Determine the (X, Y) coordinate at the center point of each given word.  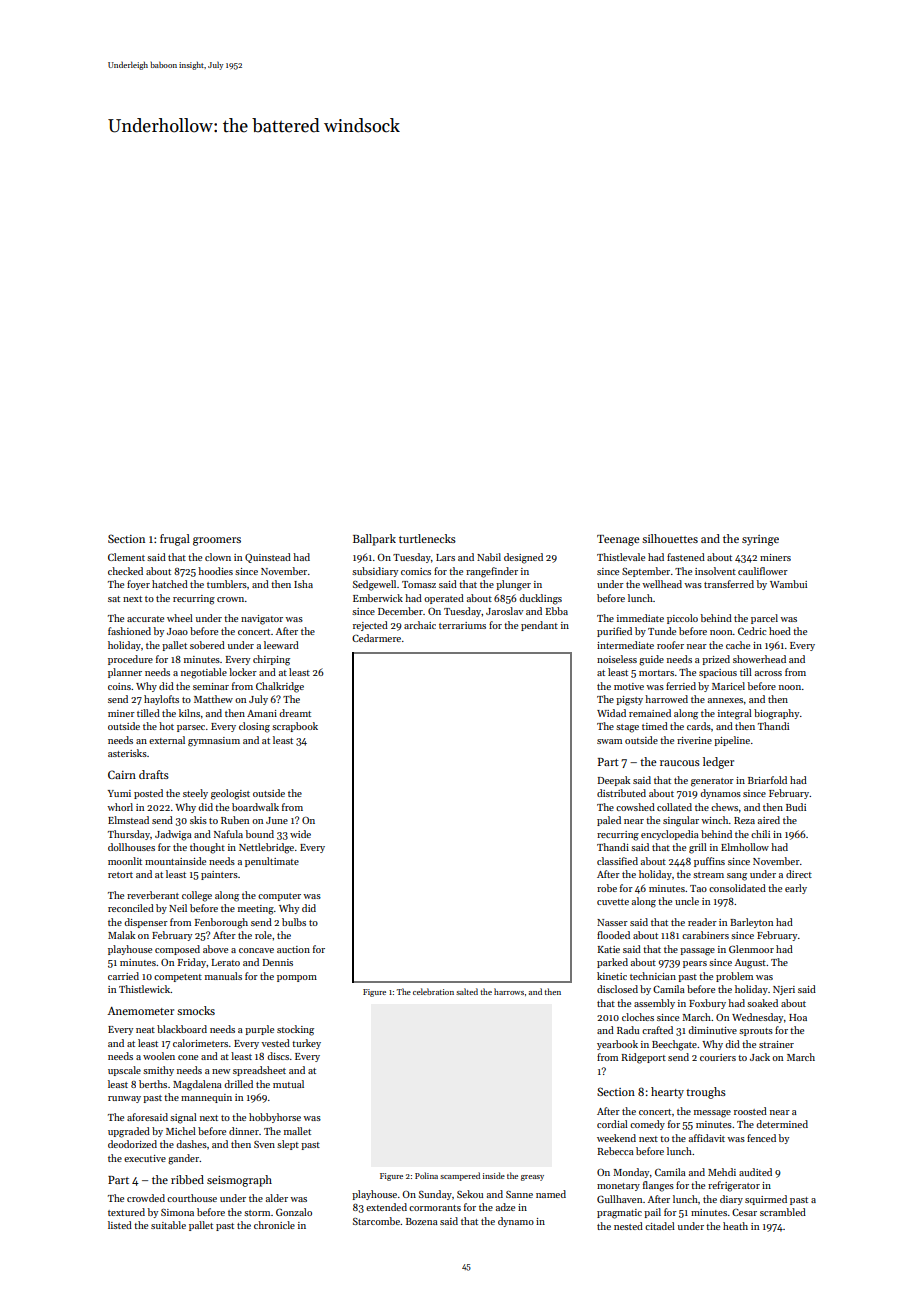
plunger (513, 585)
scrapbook (295, 727)
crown (230, 599)
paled (609, 821)
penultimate (272, 862)
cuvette (613, 902)
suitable (168, 1225)
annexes (725, 700)
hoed (780, 631)
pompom (297, 978)
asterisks (127, 753)
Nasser (612, 922)
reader (702, 922)
